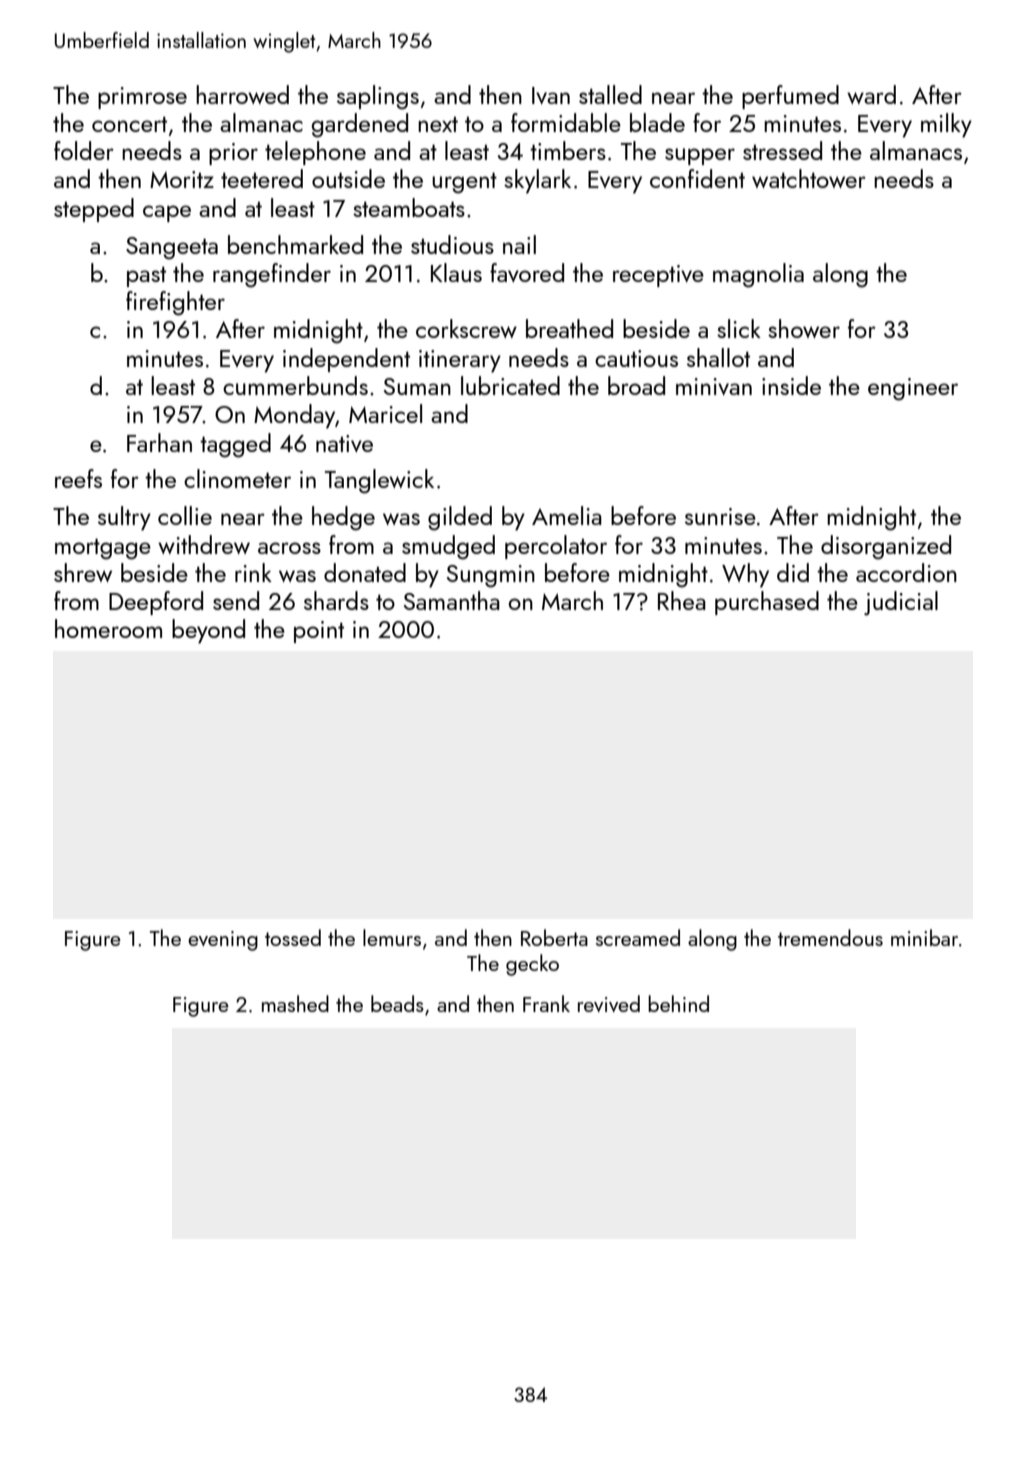 This screenshot has height=1459, width=1027. What do you see at coordinates (678, 1003) in the screenshot?
I see `behind` at bounding box center [678, 1003].
